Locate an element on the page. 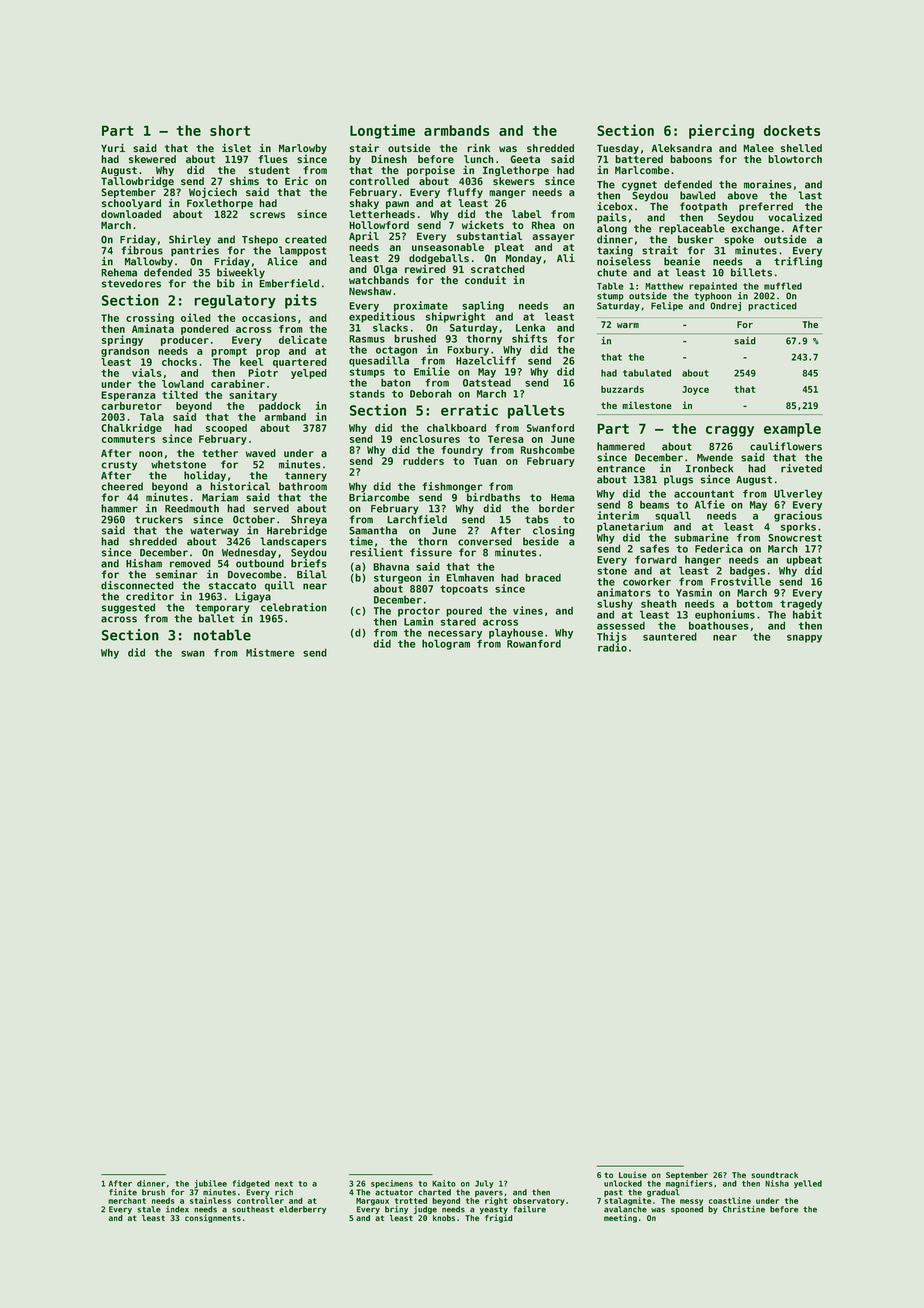  piercing is located at coordinates (721, 131).
